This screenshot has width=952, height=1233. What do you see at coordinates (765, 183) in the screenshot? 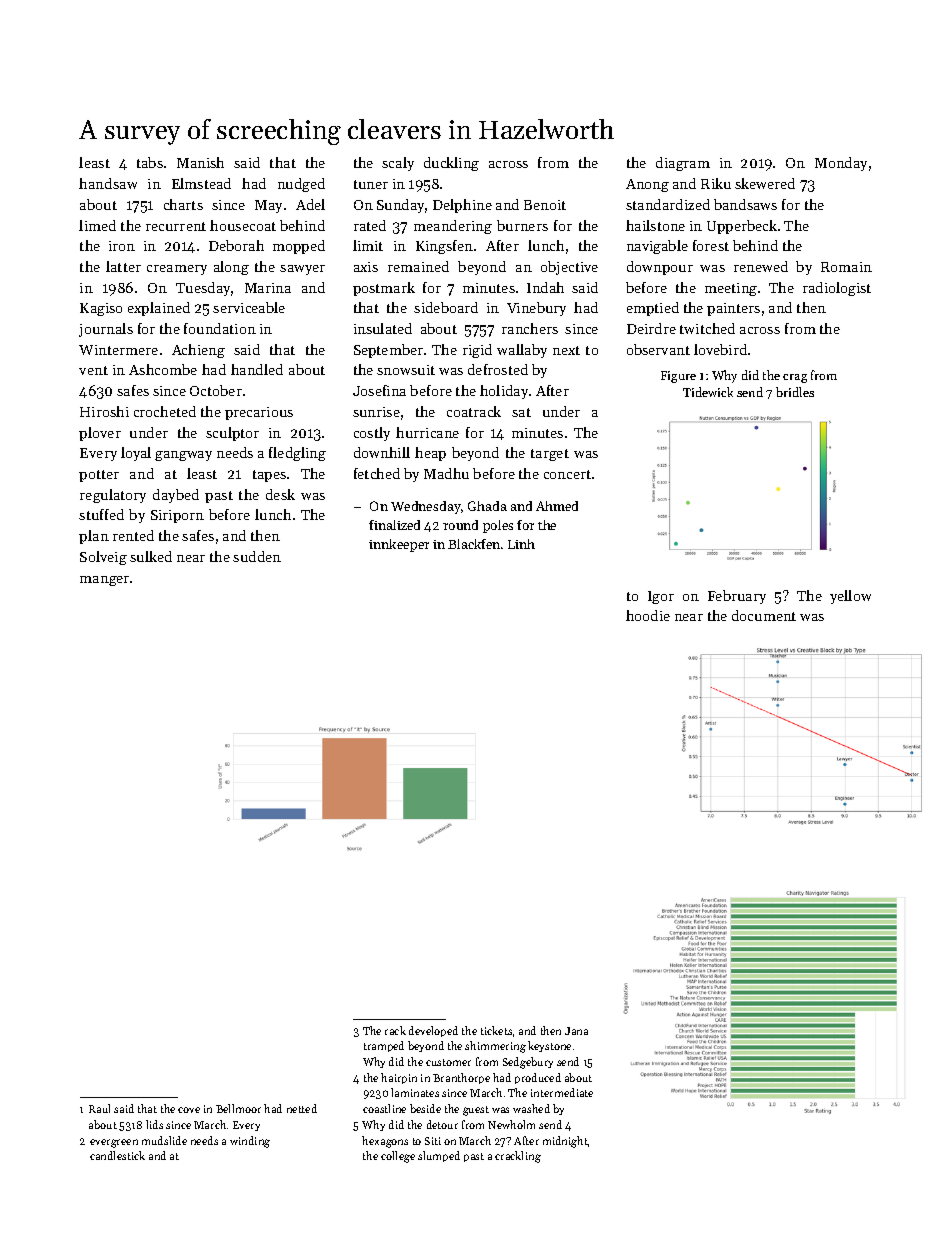
I see `skewered` at bounding box center [765, 183].
